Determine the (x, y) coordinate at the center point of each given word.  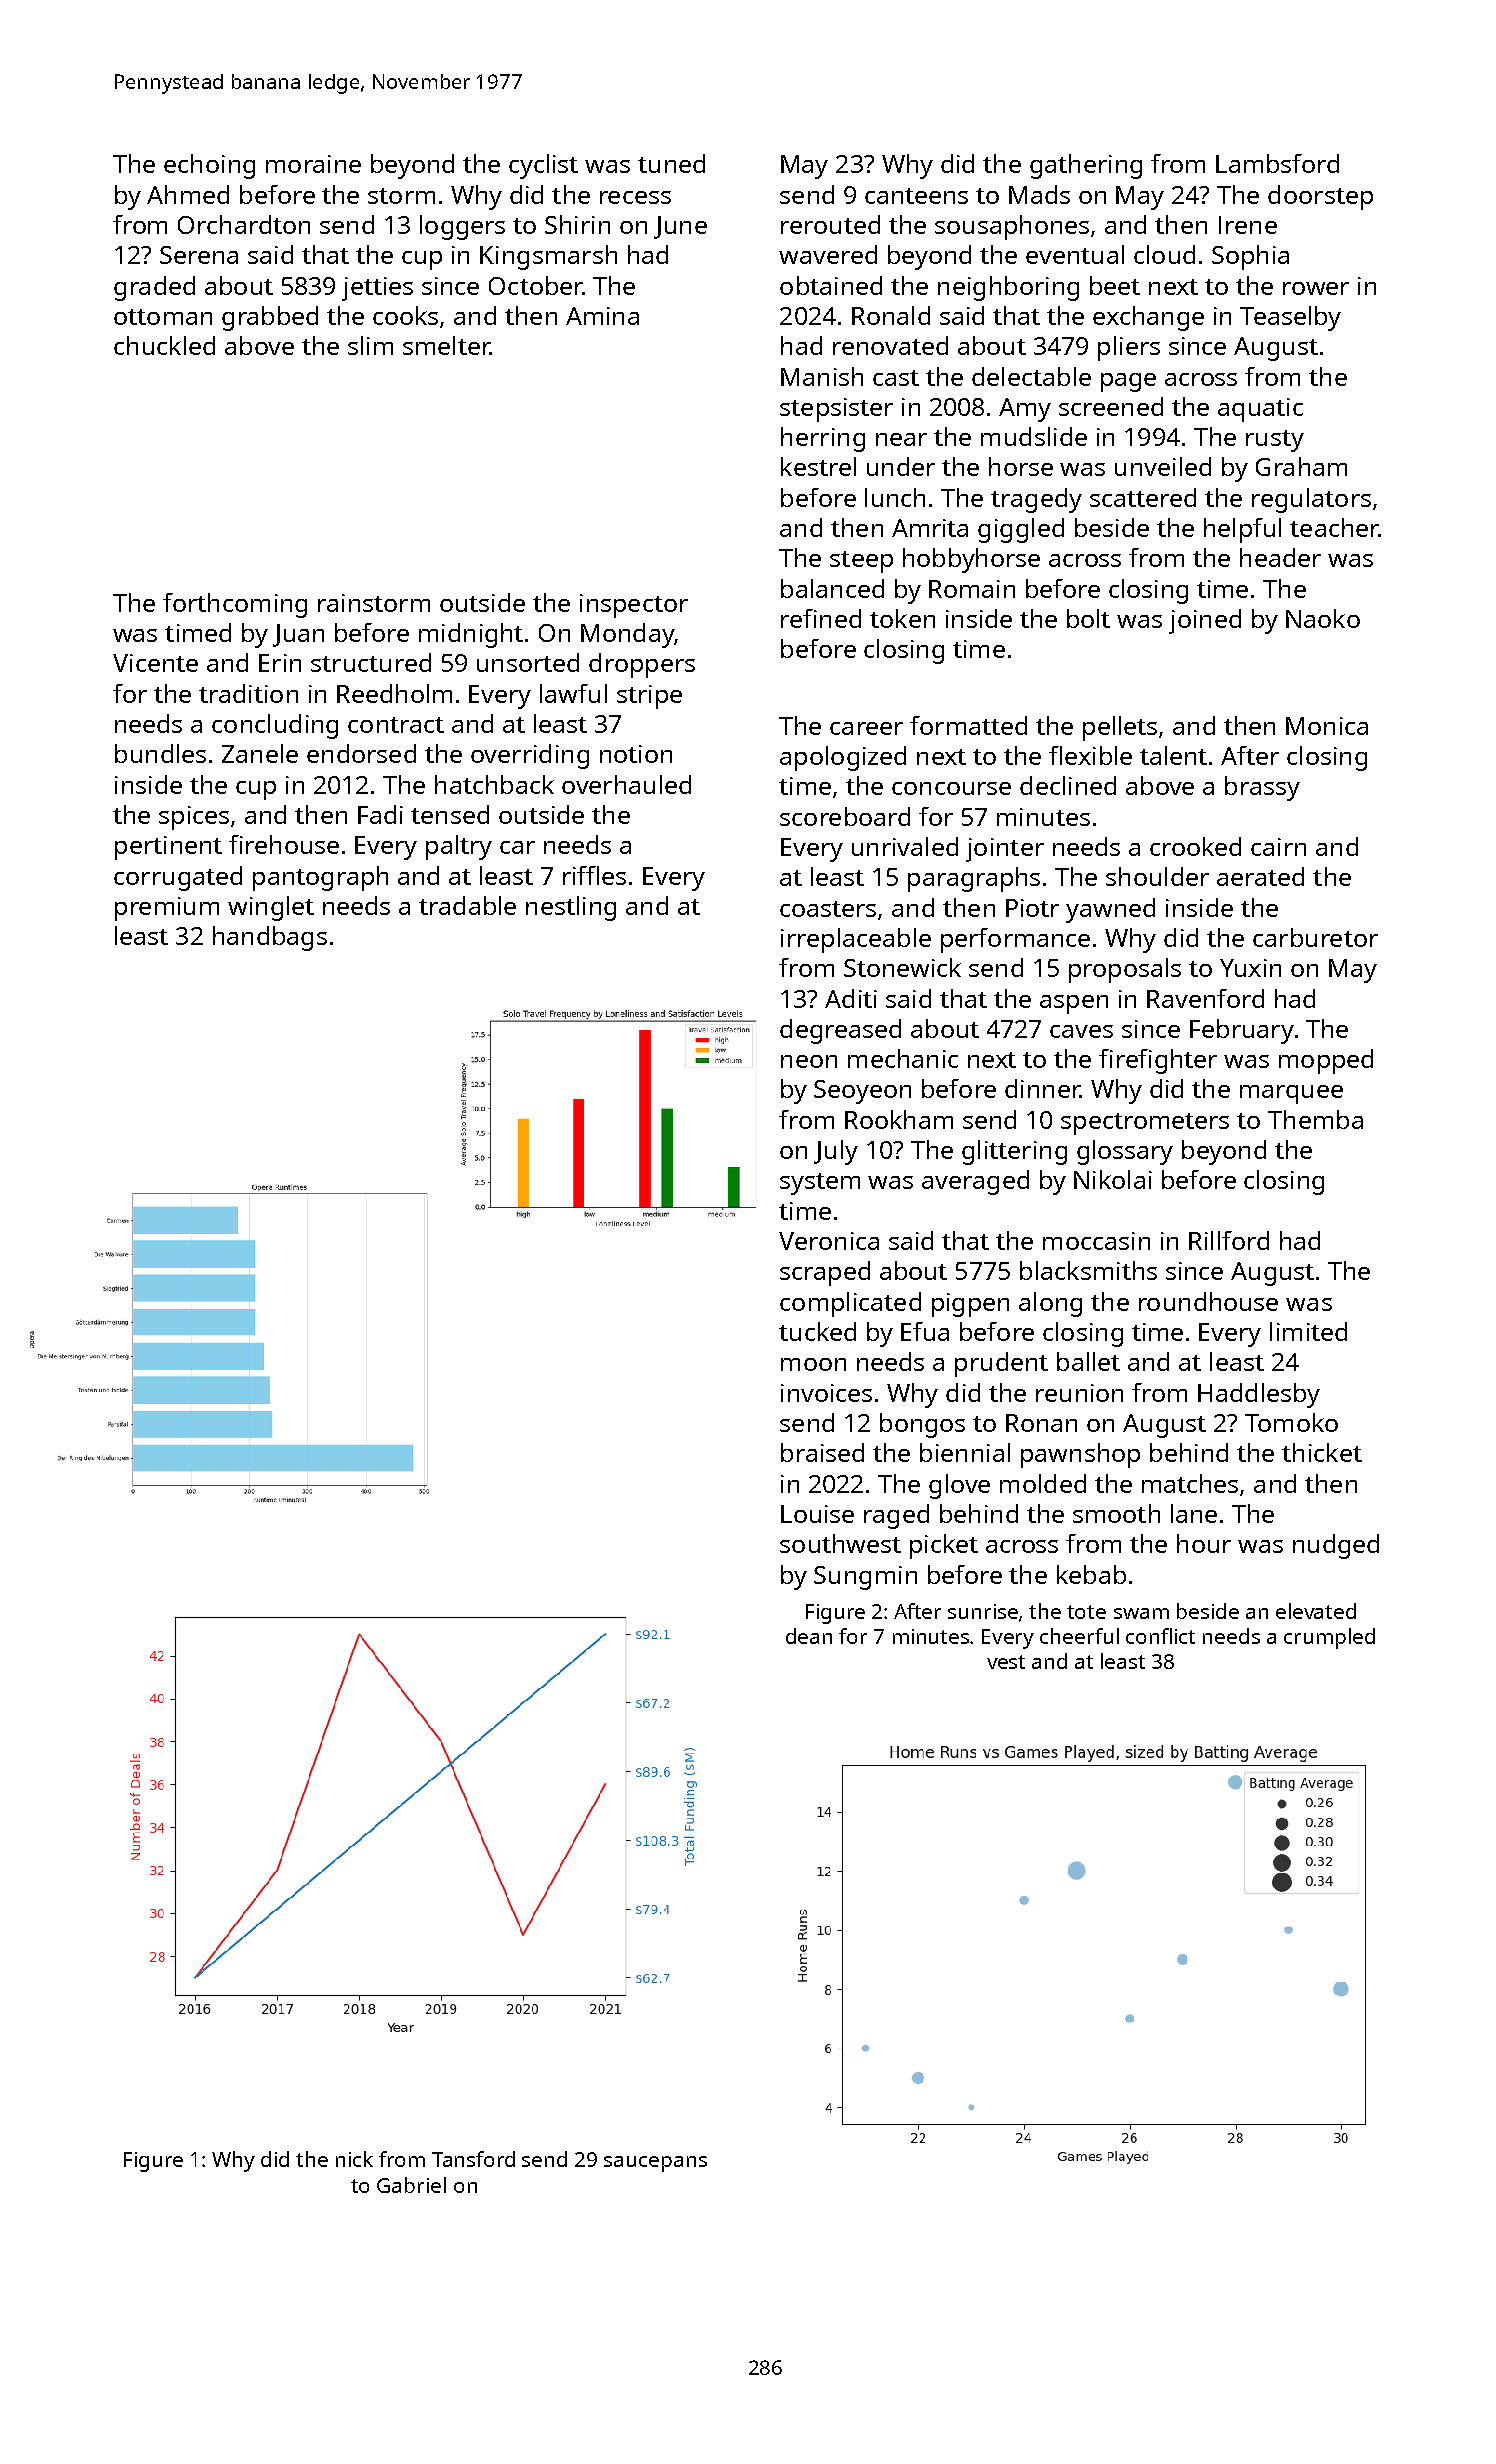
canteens (916, 196)
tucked (817, 1331)
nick (354, 2159)
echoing (209, 166)
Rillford (1229, 1240)
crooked (1195, 846)
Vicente (155, 663)
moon (813, 1364)
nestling (571, 908)
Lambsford (1277, 163)
